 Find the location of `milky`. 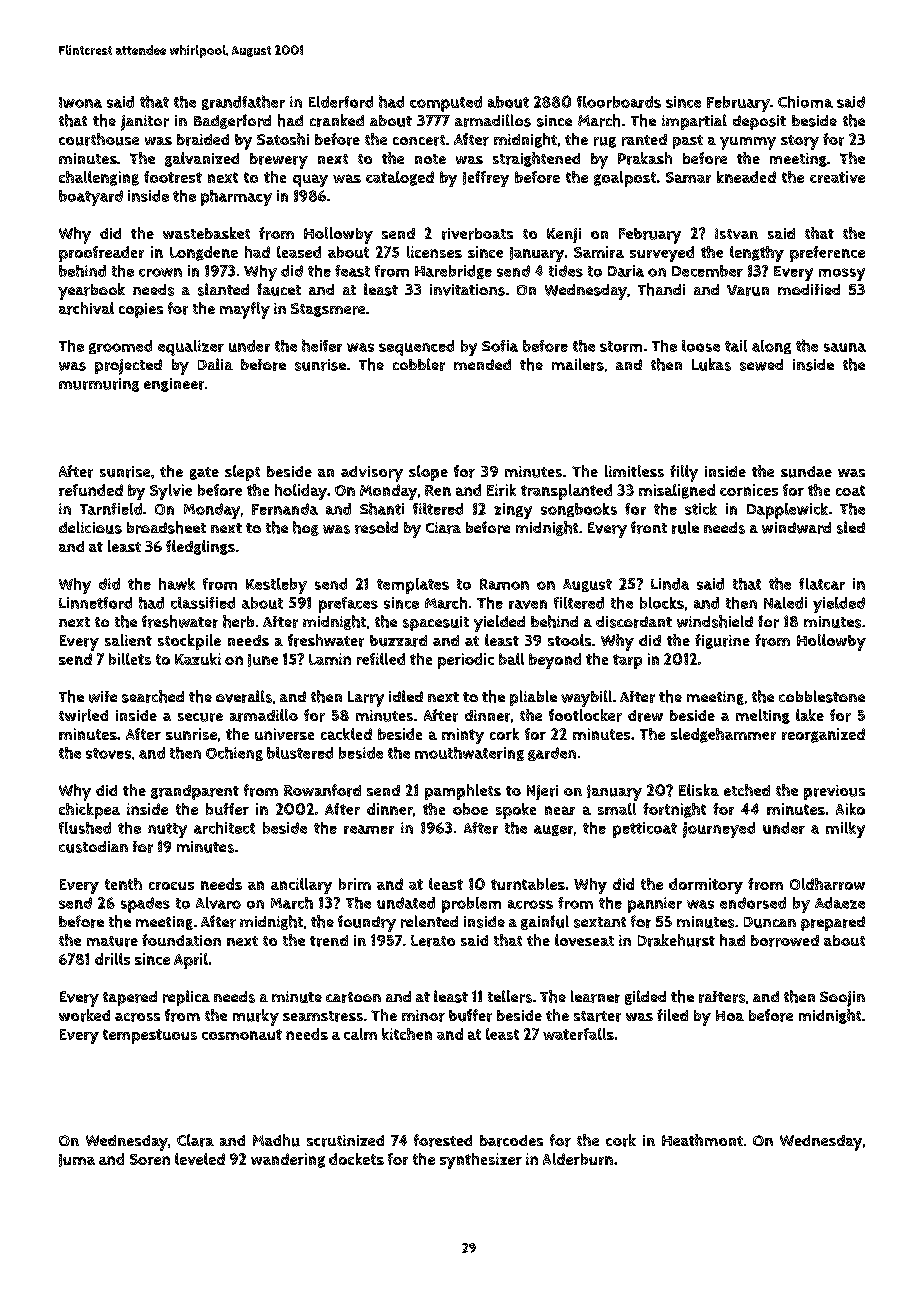

milky is located at coordinates (845, 830).
